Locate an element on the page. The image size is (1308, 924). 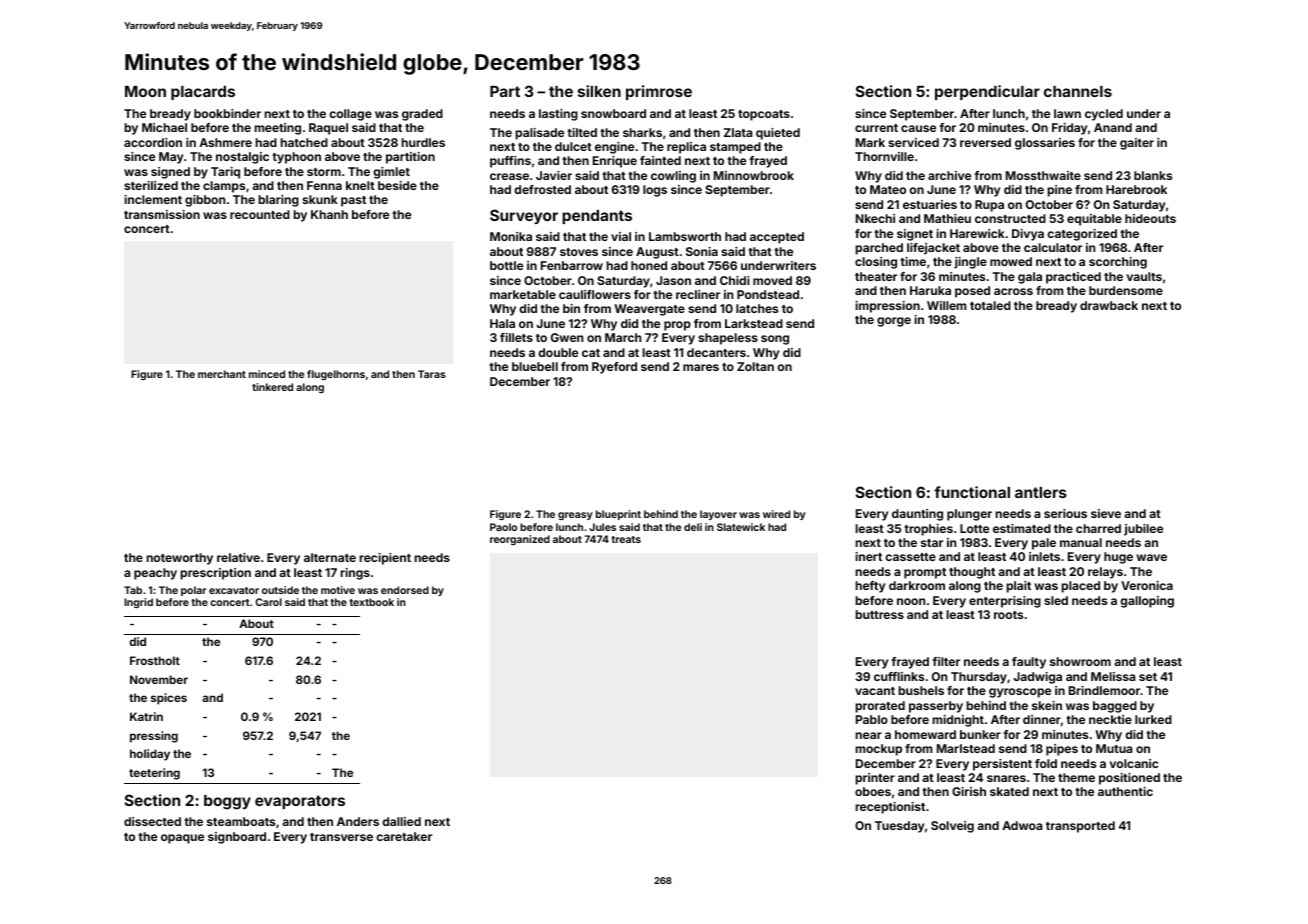
Adwoa is located at coordinates (1022, 825).
